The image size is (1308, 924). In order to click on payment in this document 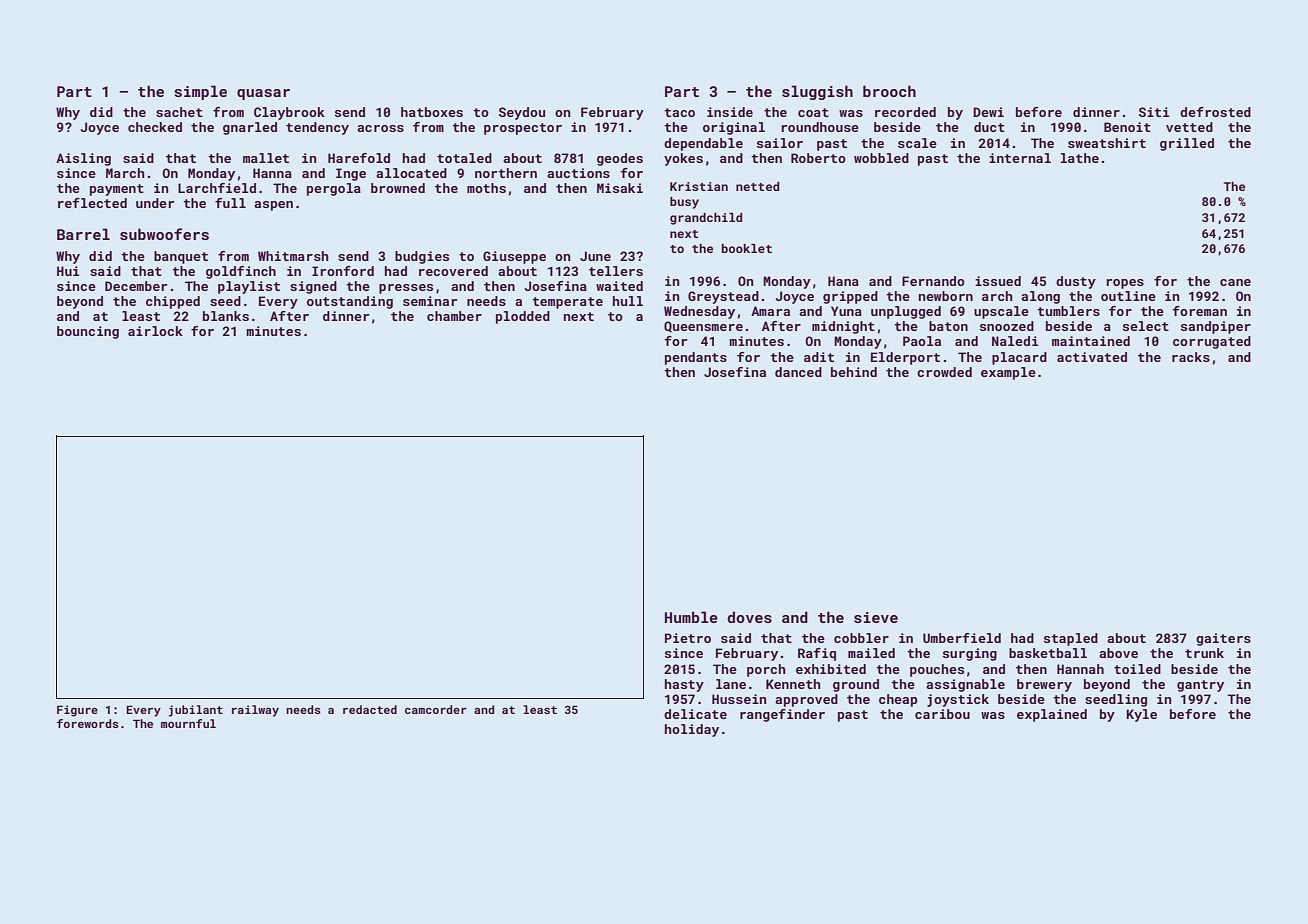, I will do `click(117, 190)`.
